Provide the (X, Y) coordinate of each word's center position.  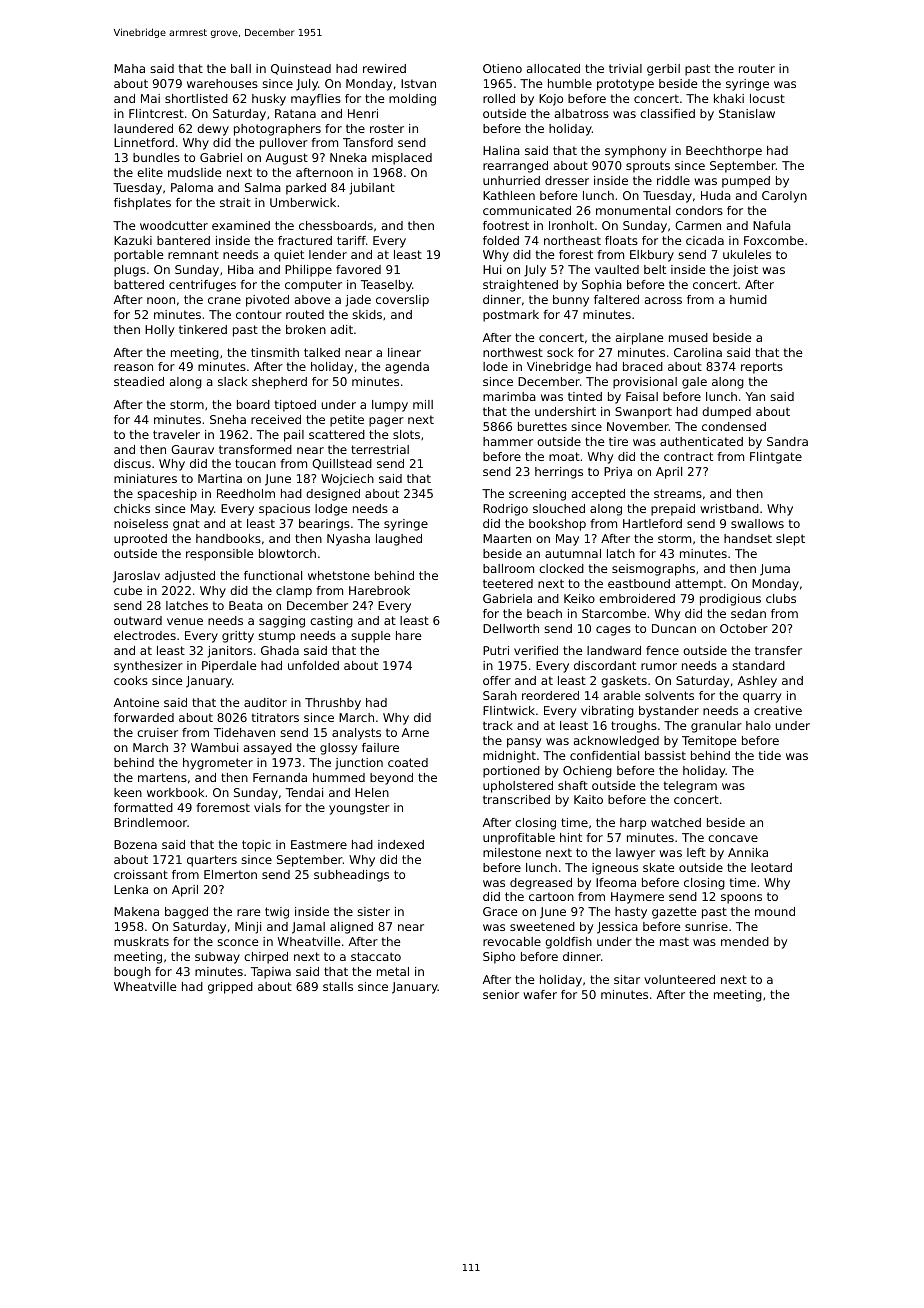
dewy (213, 130)
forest (576, 254)
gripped (230, 988)
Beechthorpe (724, 152)
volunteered (679, 979)
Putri (496, 650)
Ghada (280, 650)
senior (501, 994)
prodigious (730, 600)
